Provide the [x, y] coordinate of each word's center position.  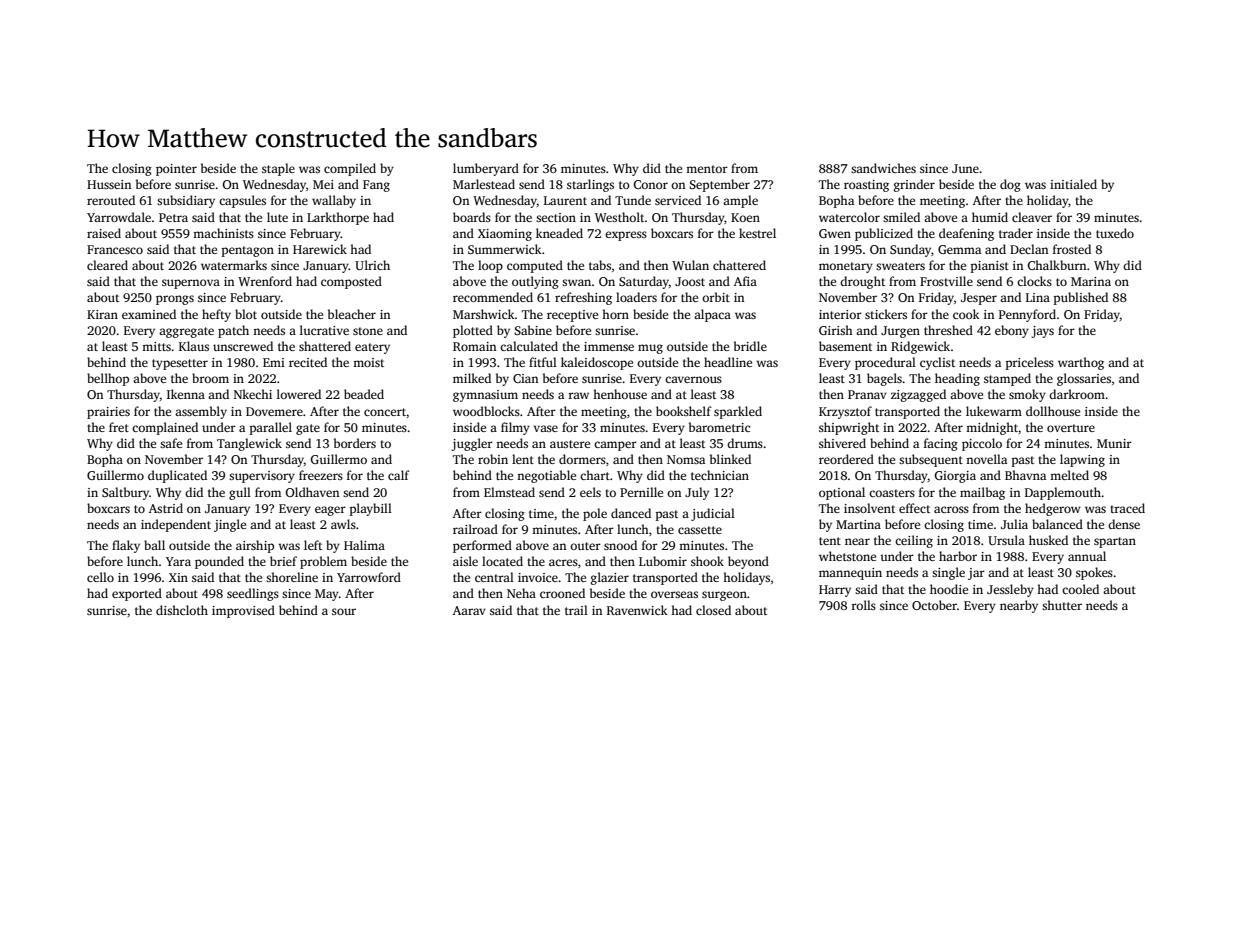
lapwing [1082, 460]
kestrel [757, 233]
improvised [243, 611]
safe [171, 443]
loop [490, 266]
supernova [191, 284]
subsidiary [186, 201]
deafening [966, 234]
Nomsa [686, 459]
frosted [1072, 249]
